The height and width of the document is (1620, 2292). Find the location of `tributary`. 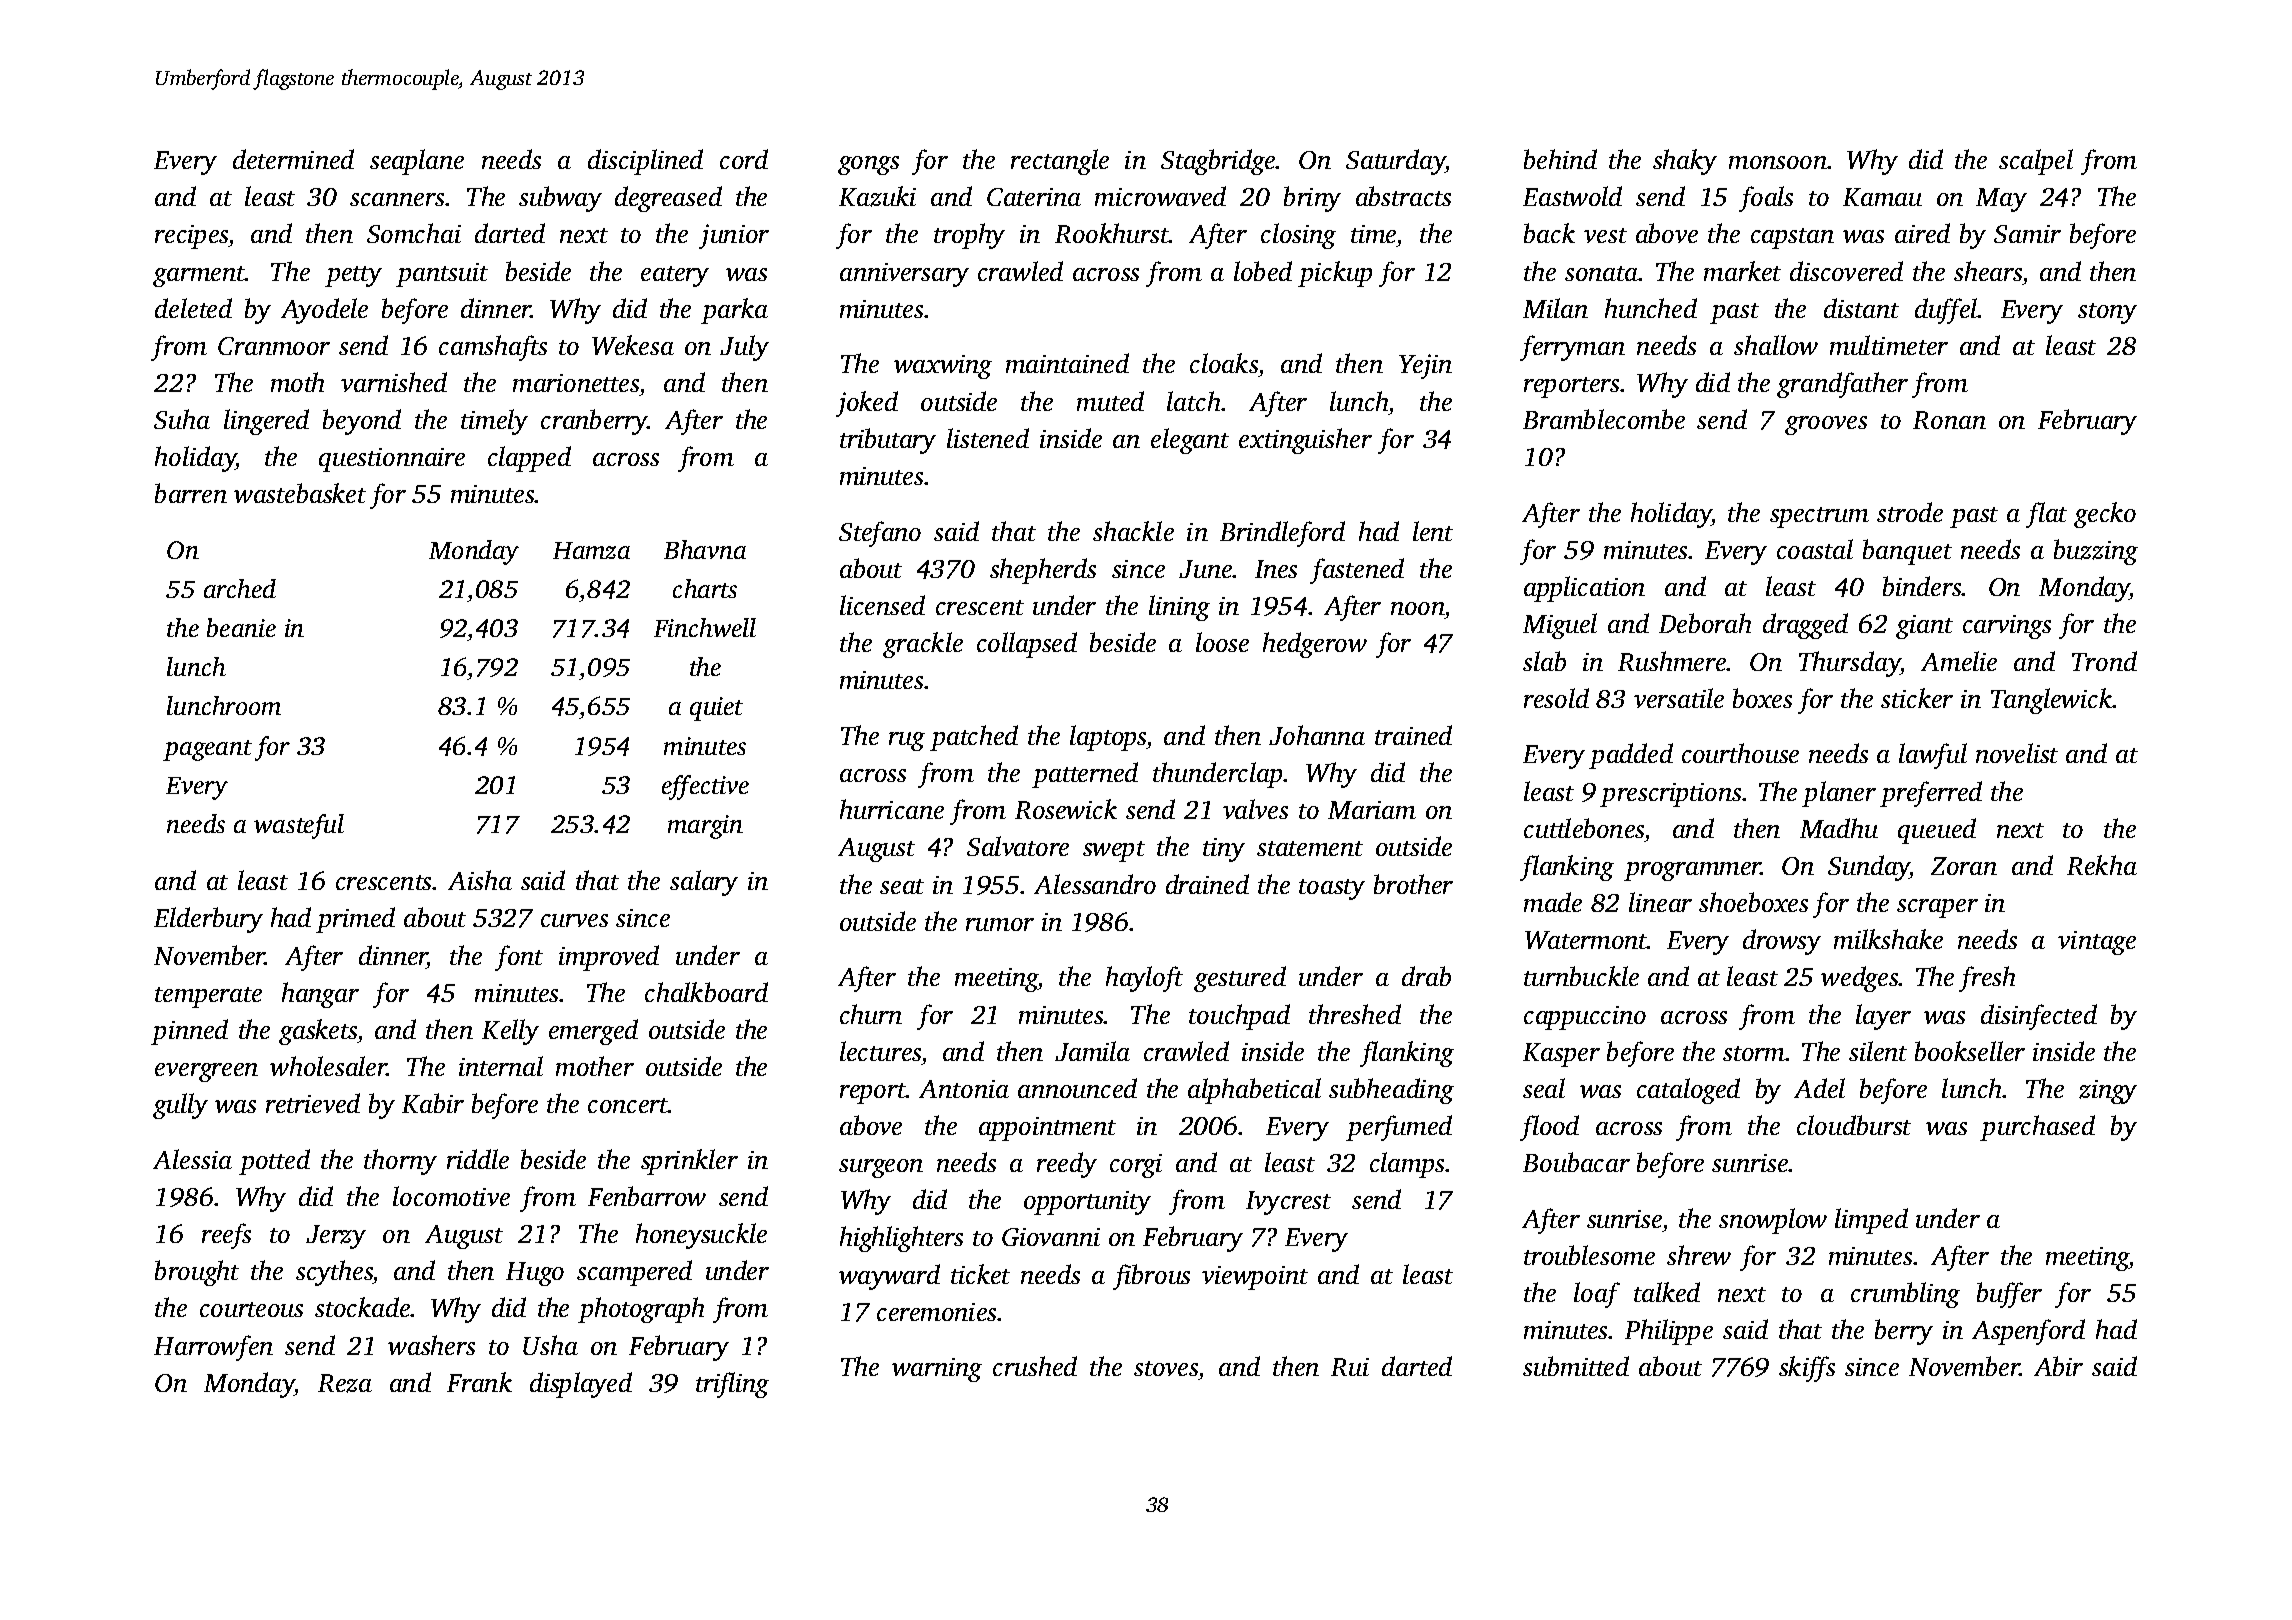

tributary is located at coordinates (888, 441).
